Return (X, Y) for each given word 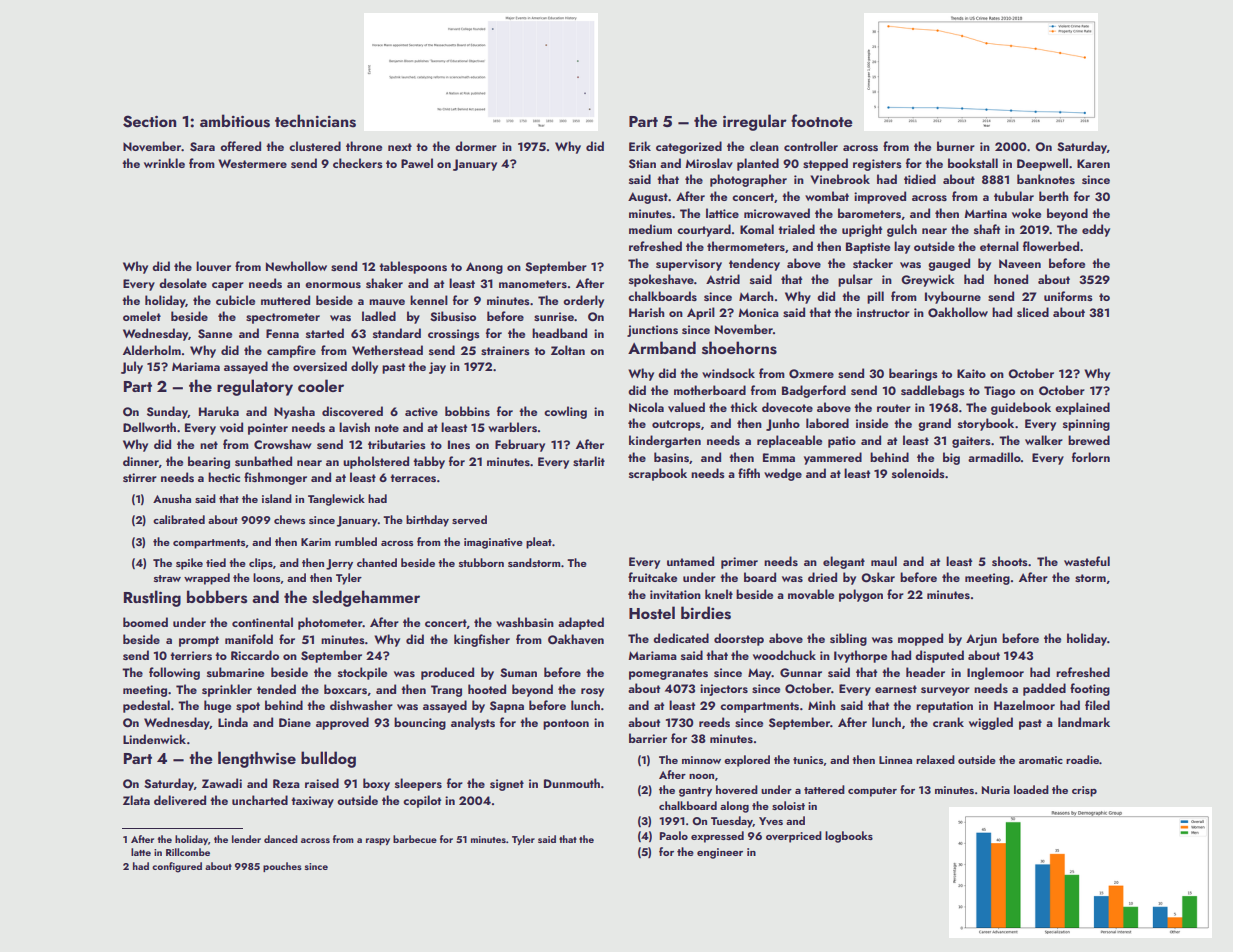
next (400, 147)
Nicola (646, 407)
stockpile (362, 673)
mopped (920, 639)
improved (880, 197)
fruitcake (652, 577)
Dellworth (149, 427)
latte (141, 852)
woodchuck (784, 655)
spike (189, 564)
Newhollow (296, 266)
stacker (873, 263)
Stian (642, 164)
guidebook (1021, 408)
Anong (484, 268)
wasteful (1087, 561)
